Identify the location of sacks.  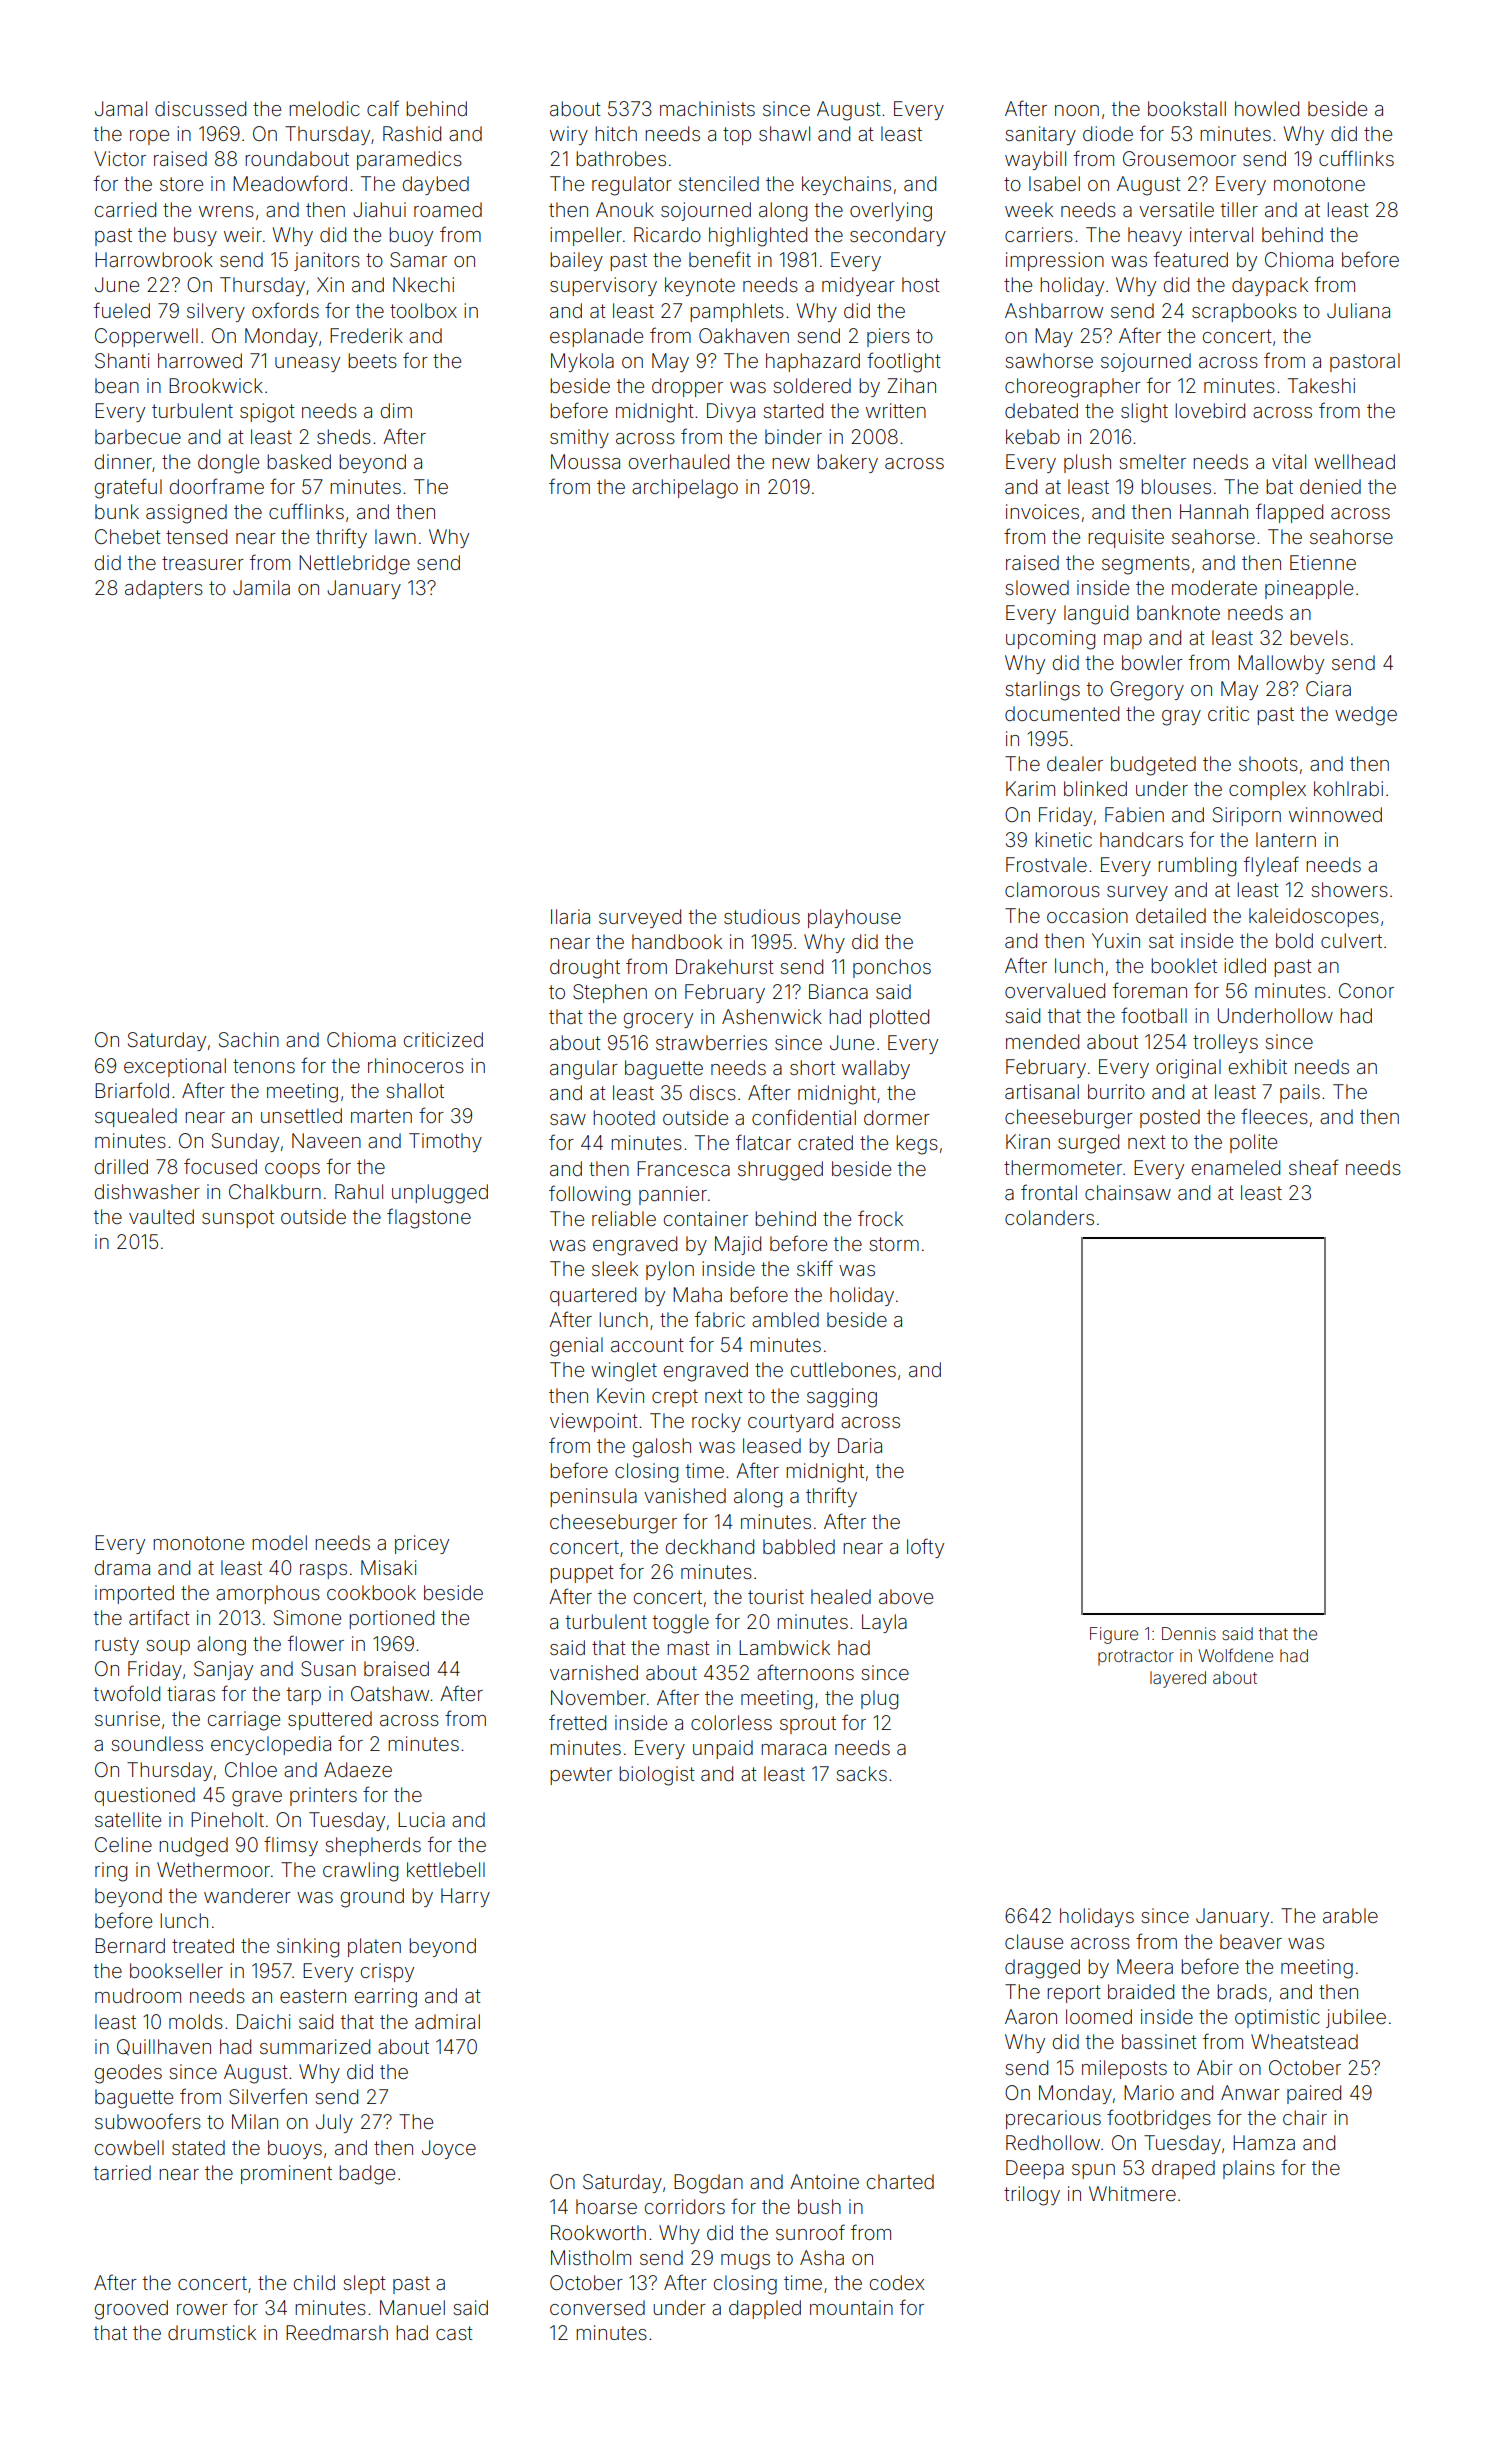
(862, 1773).
